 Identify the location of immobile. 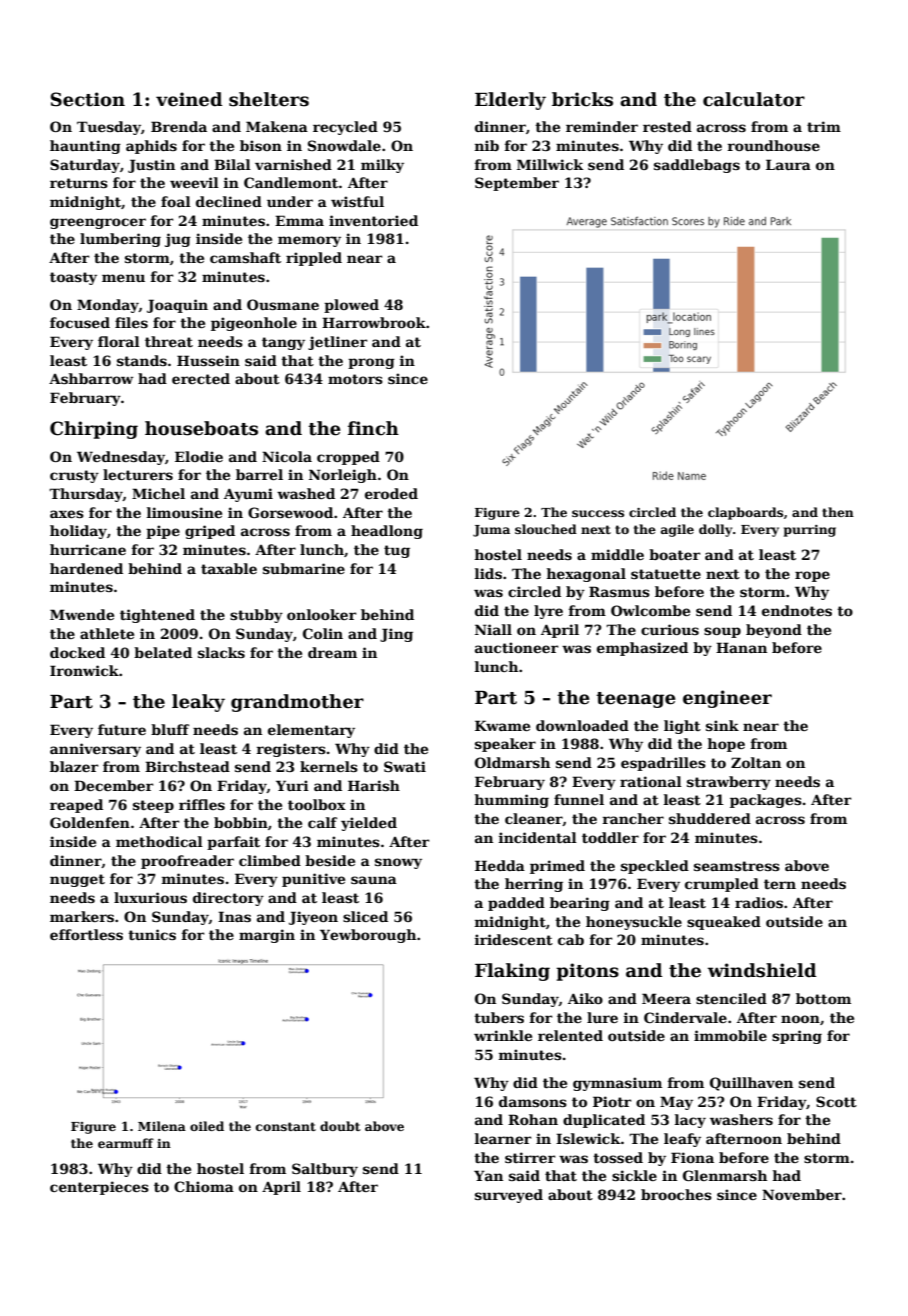
(730, 1035).
